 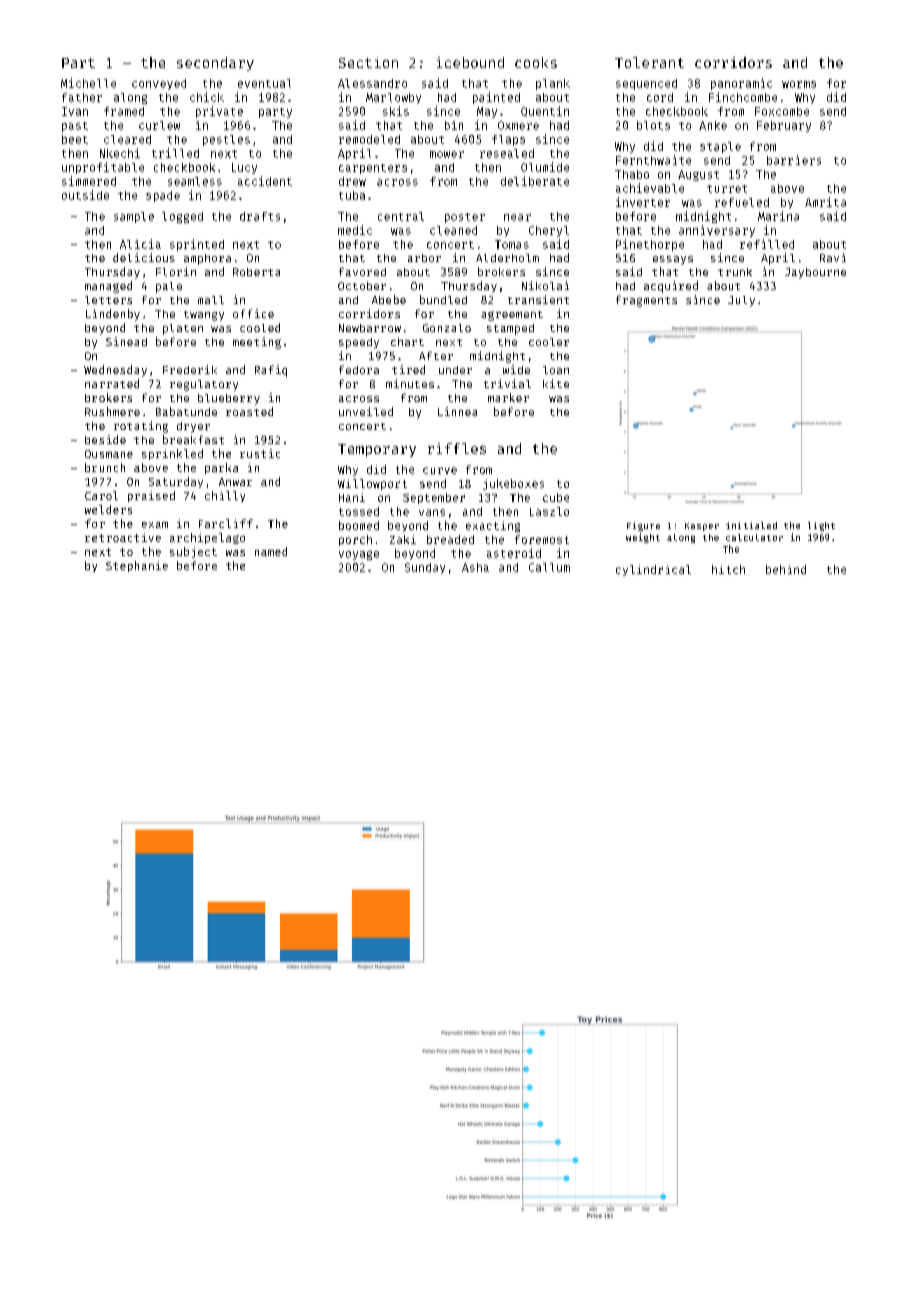 What do you see at coordinates (103, 168) in the screenshot?
I see `unprofitable` at bounding box center [103, 168].
